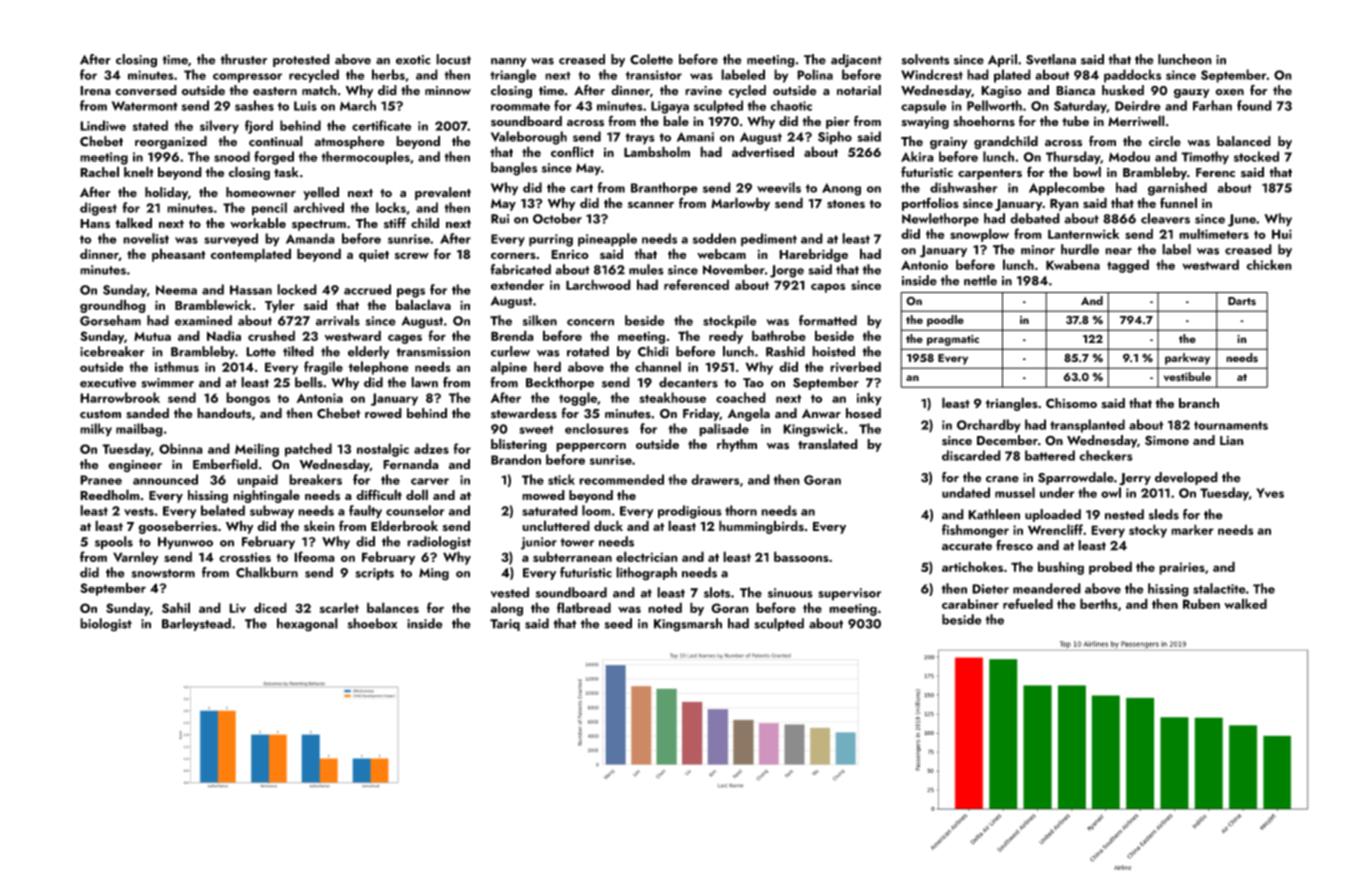  What do you see at coordinates (989, 426) in the page?
I see `Orchardby` at bounding box center [989, 426].
